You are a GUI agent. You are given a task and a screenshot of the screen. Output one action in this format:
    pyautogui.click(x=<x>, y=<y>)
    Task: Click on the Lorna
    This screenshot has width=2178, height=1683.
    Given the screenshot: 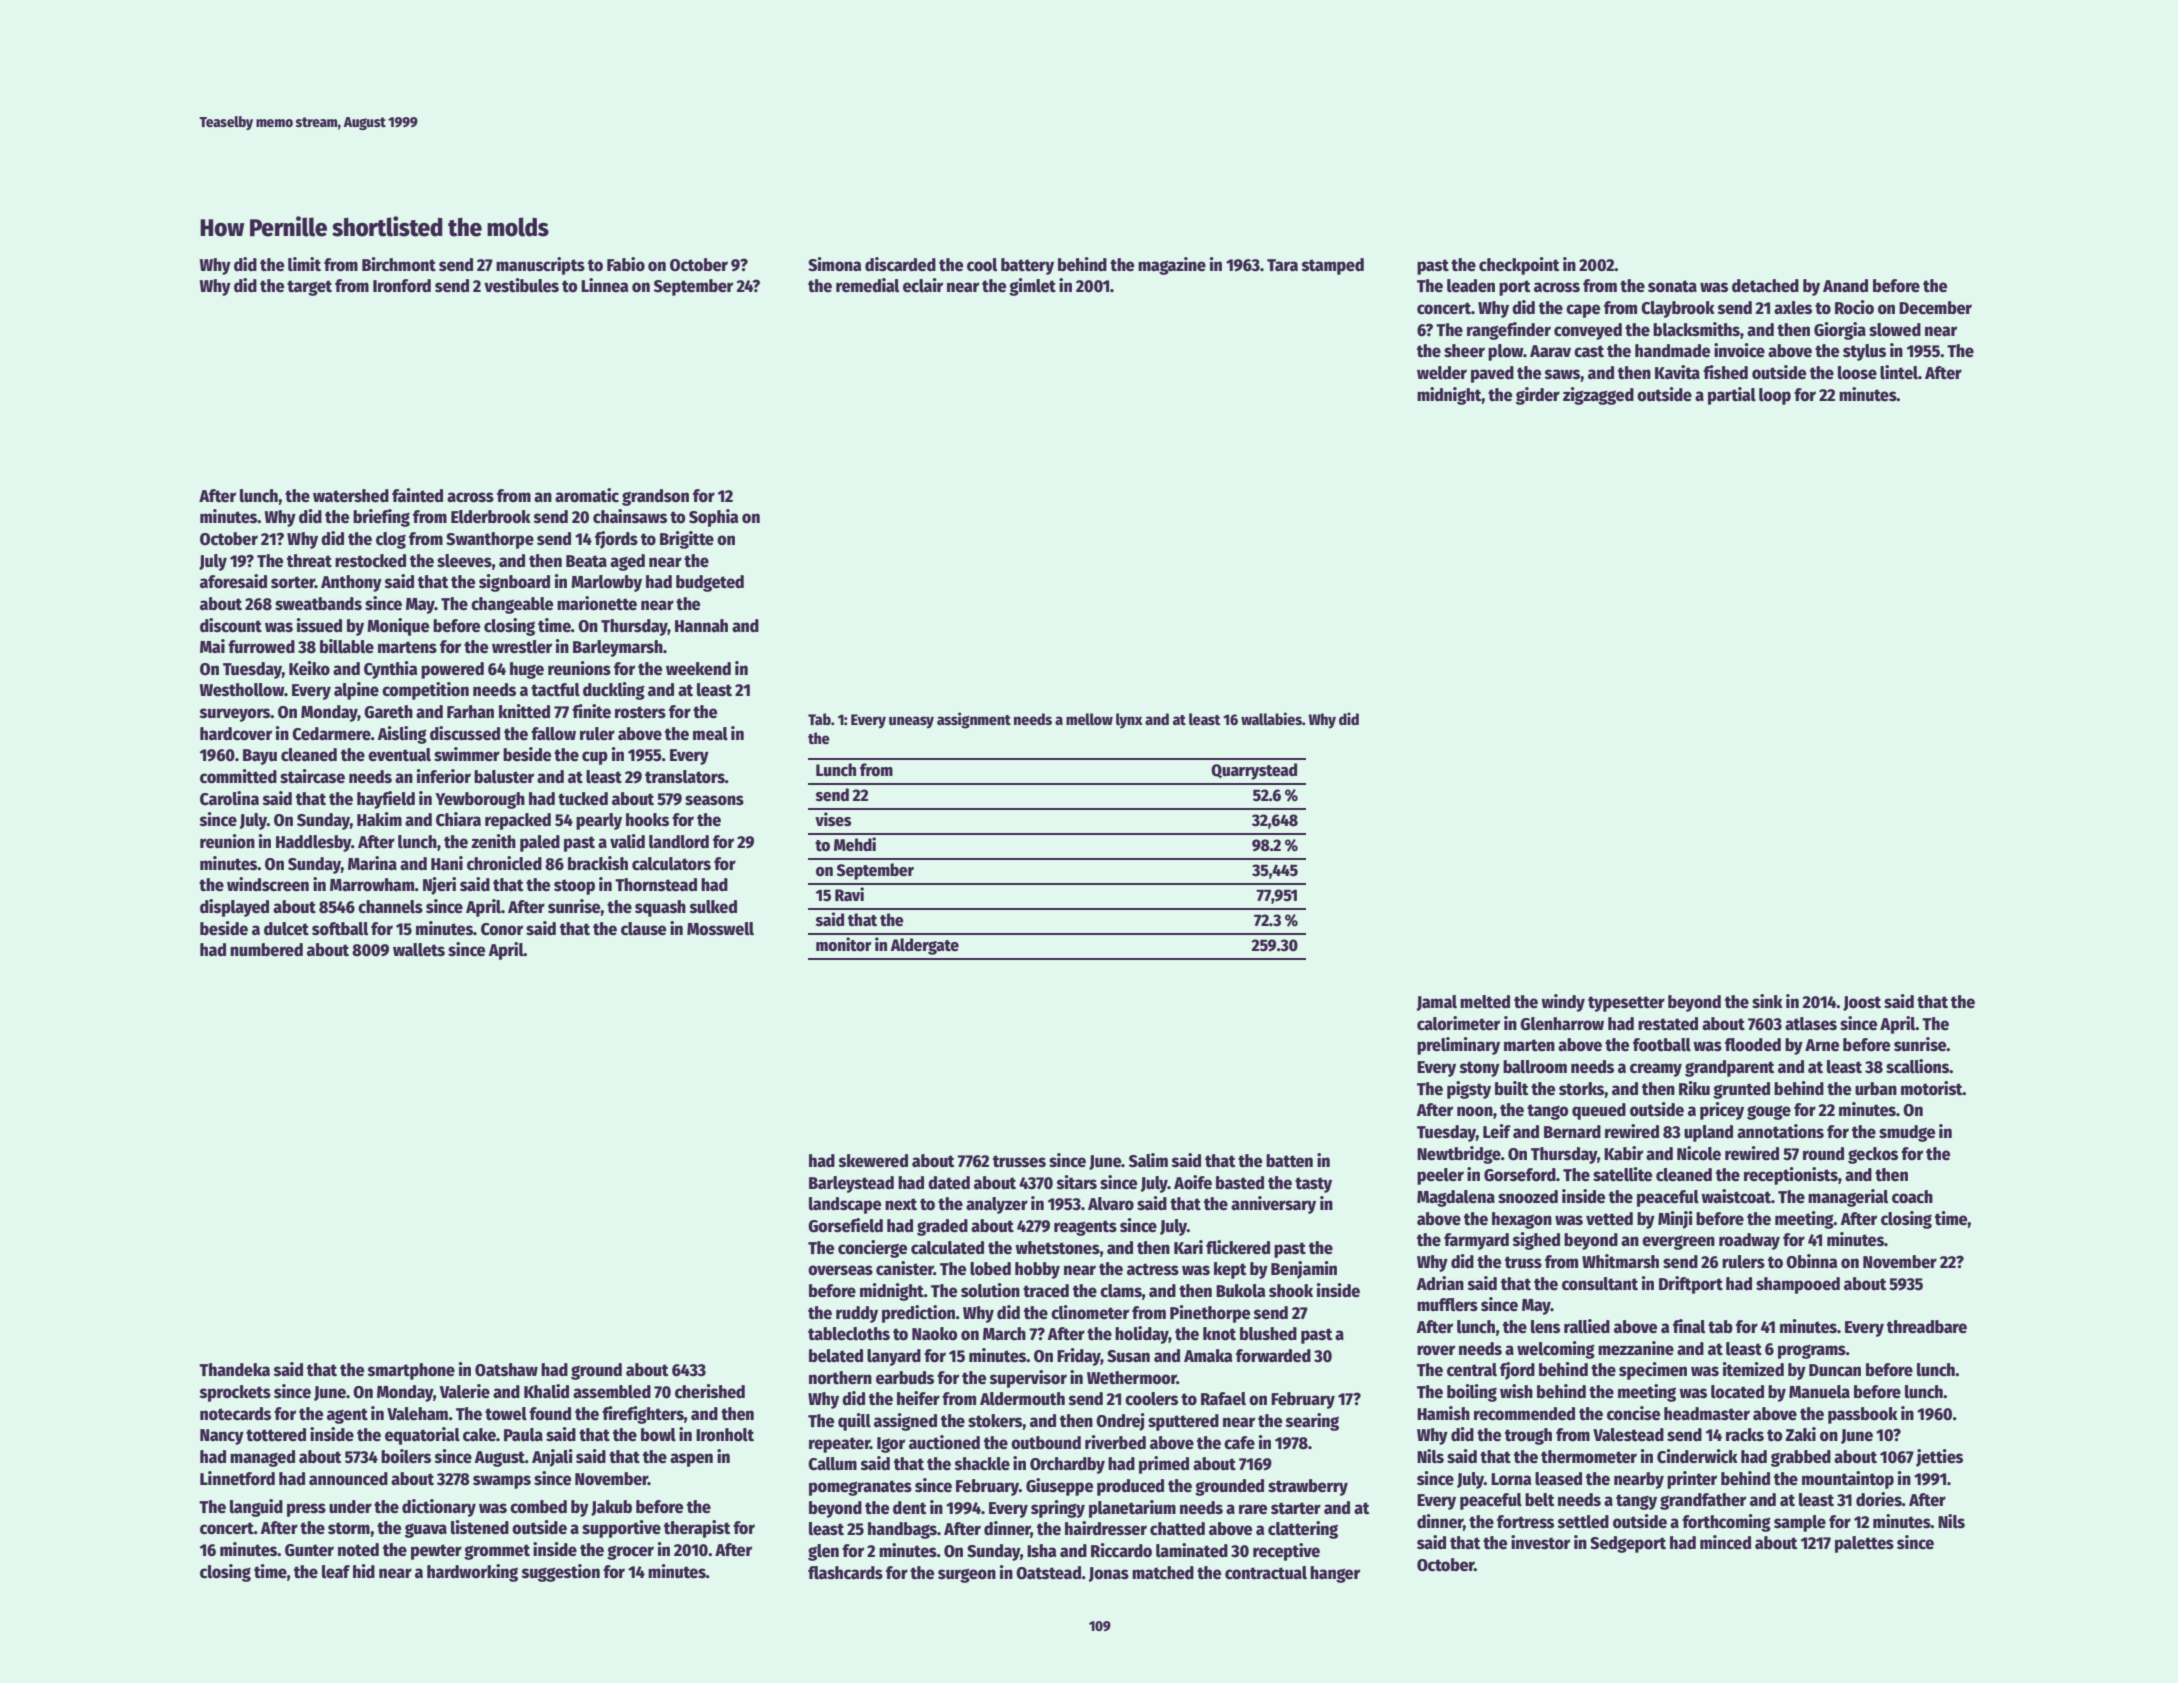 What is the action you would take?
    pyautogui.click(x=1511, y=1479)
